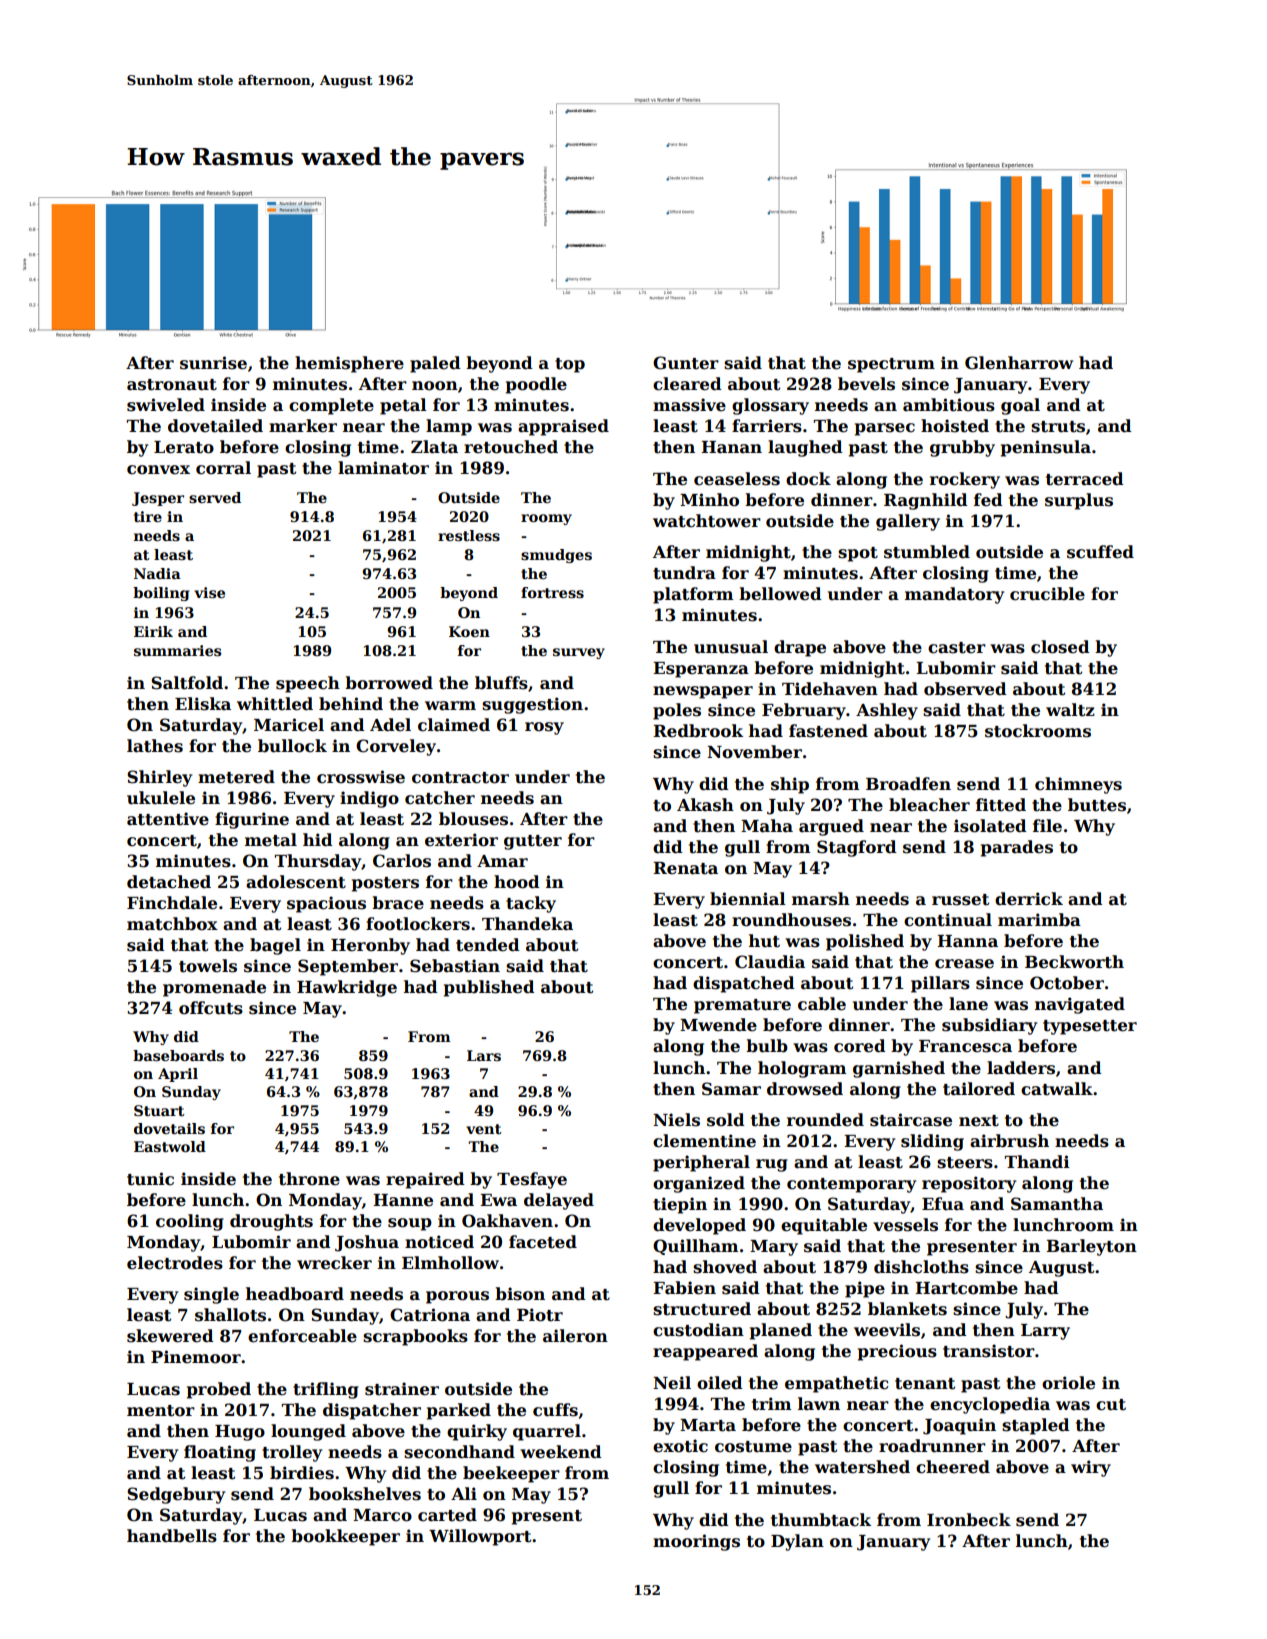  What do you see at coordinates (949, 405) in the page?
I see `ambitious` at bounding box center [949, 405].
